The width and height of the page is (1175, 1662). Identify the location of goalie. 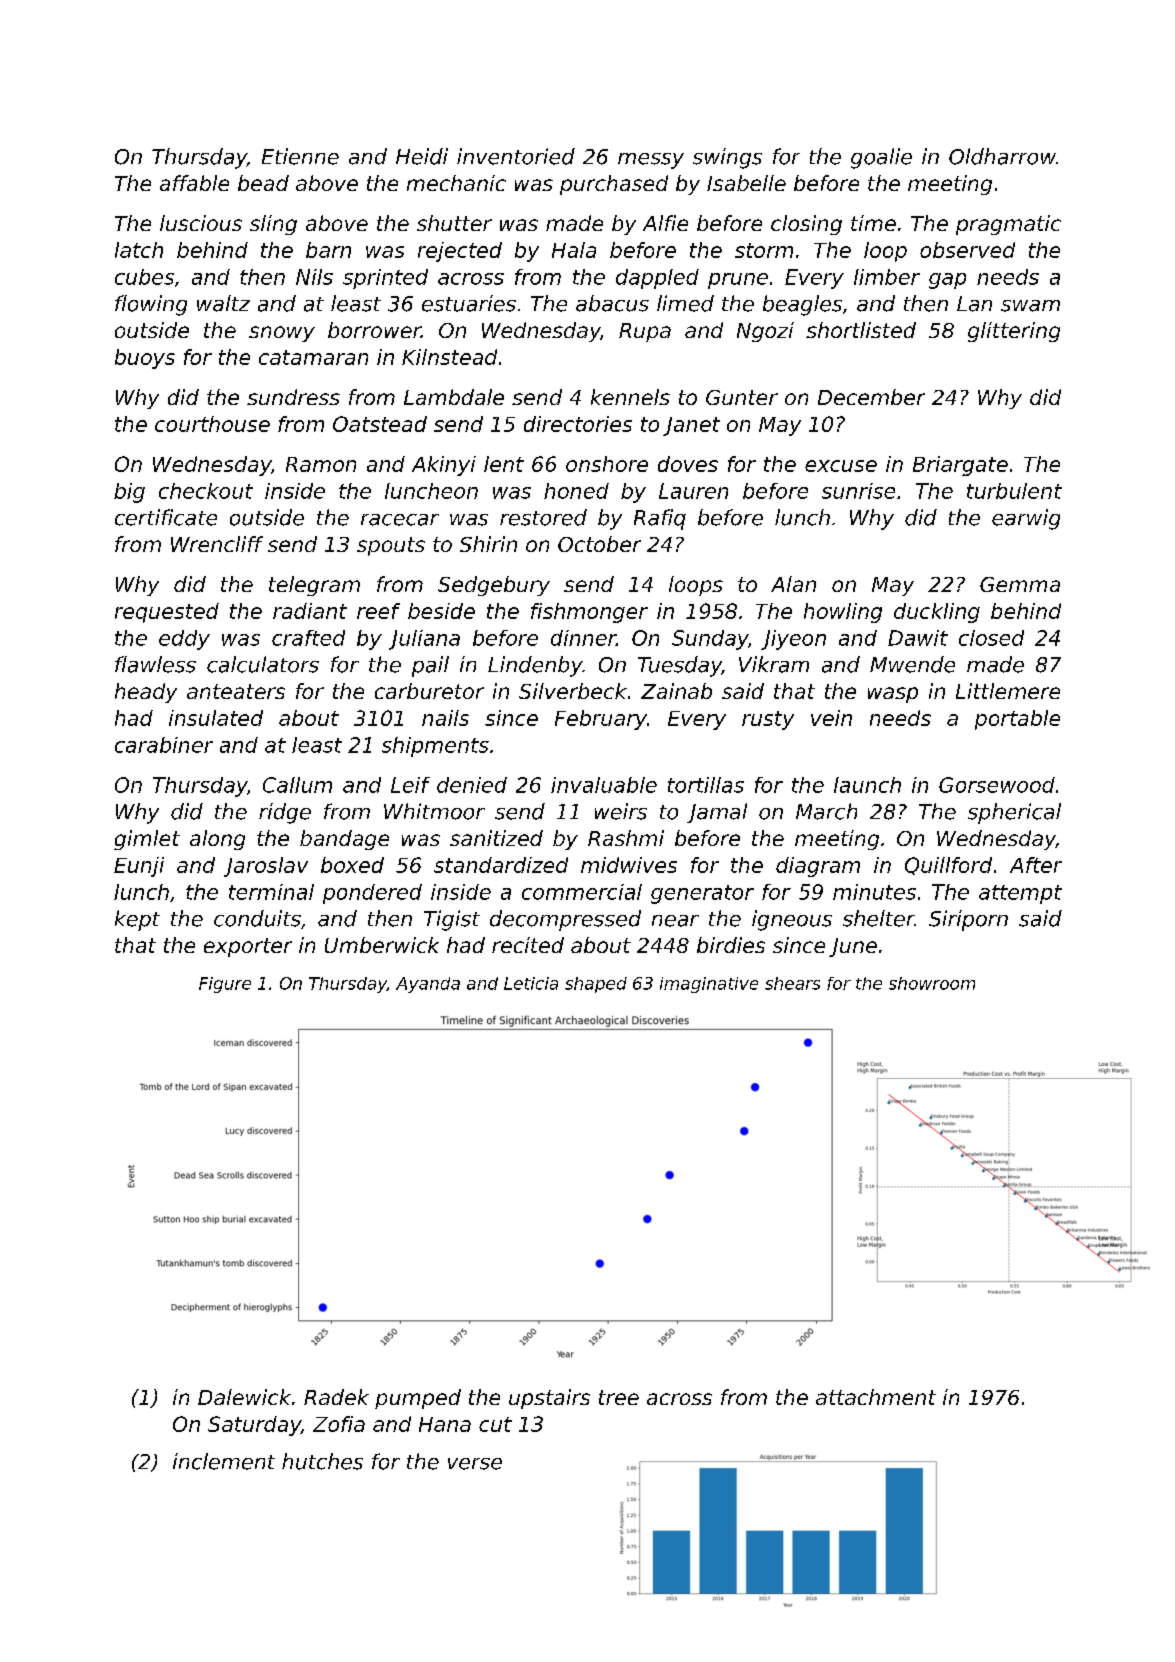
(881, 158).
